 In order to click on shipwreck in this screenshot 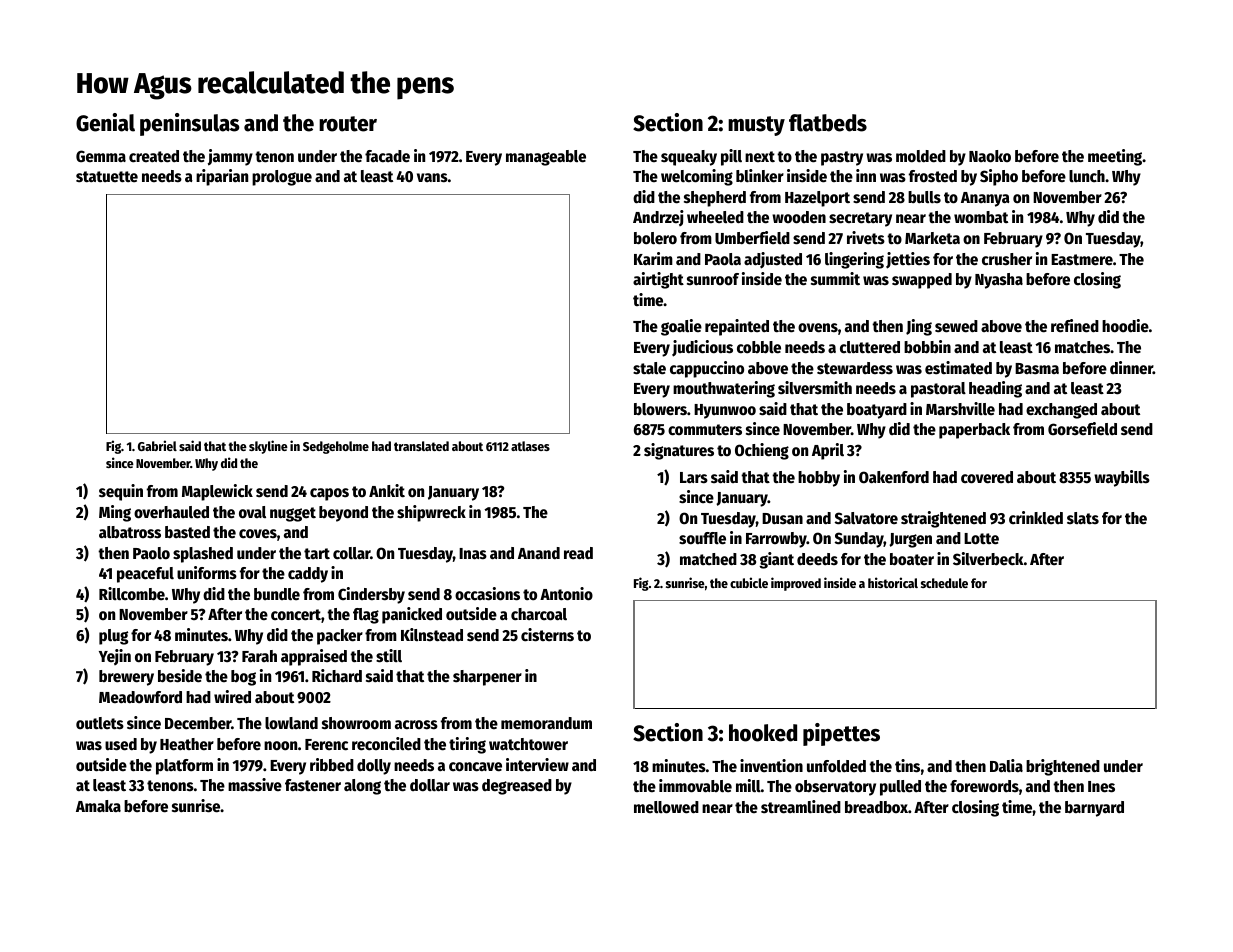, I will do `click(431, 513)`.
